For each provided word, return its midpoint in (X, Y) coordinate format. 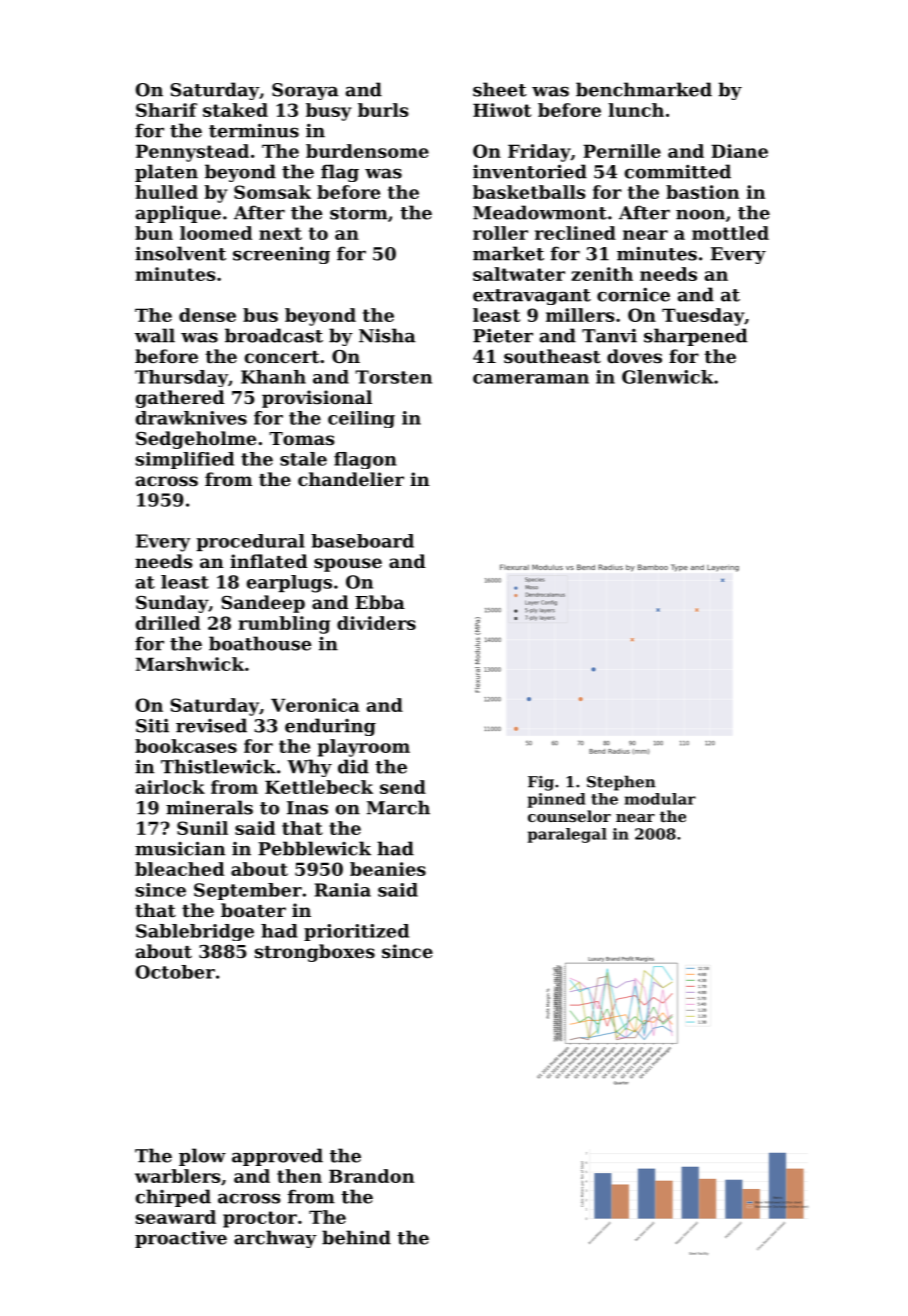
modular (660, 799)
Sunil (202, 828)
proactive (181, 1239)
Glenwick (667, 377)
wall (155, 335)
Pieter (503, 335)
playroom (364, 748)
